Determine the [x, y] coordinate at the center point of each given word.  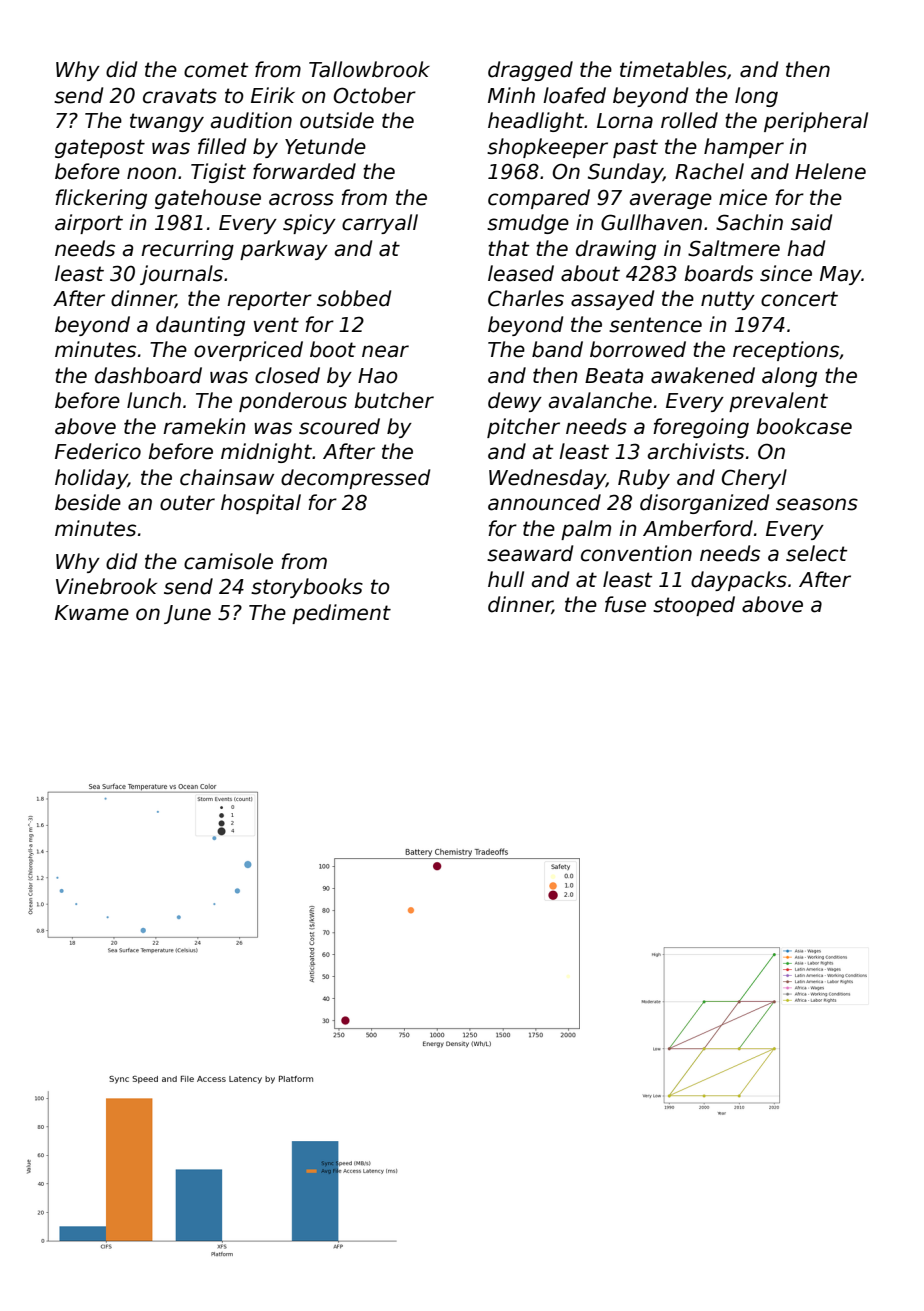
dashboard [148, 375]
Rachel [709, 171]
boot [333, 349]
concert [799, 299]
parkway [284, 250]
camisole [228, 561]
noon [151, 173]
